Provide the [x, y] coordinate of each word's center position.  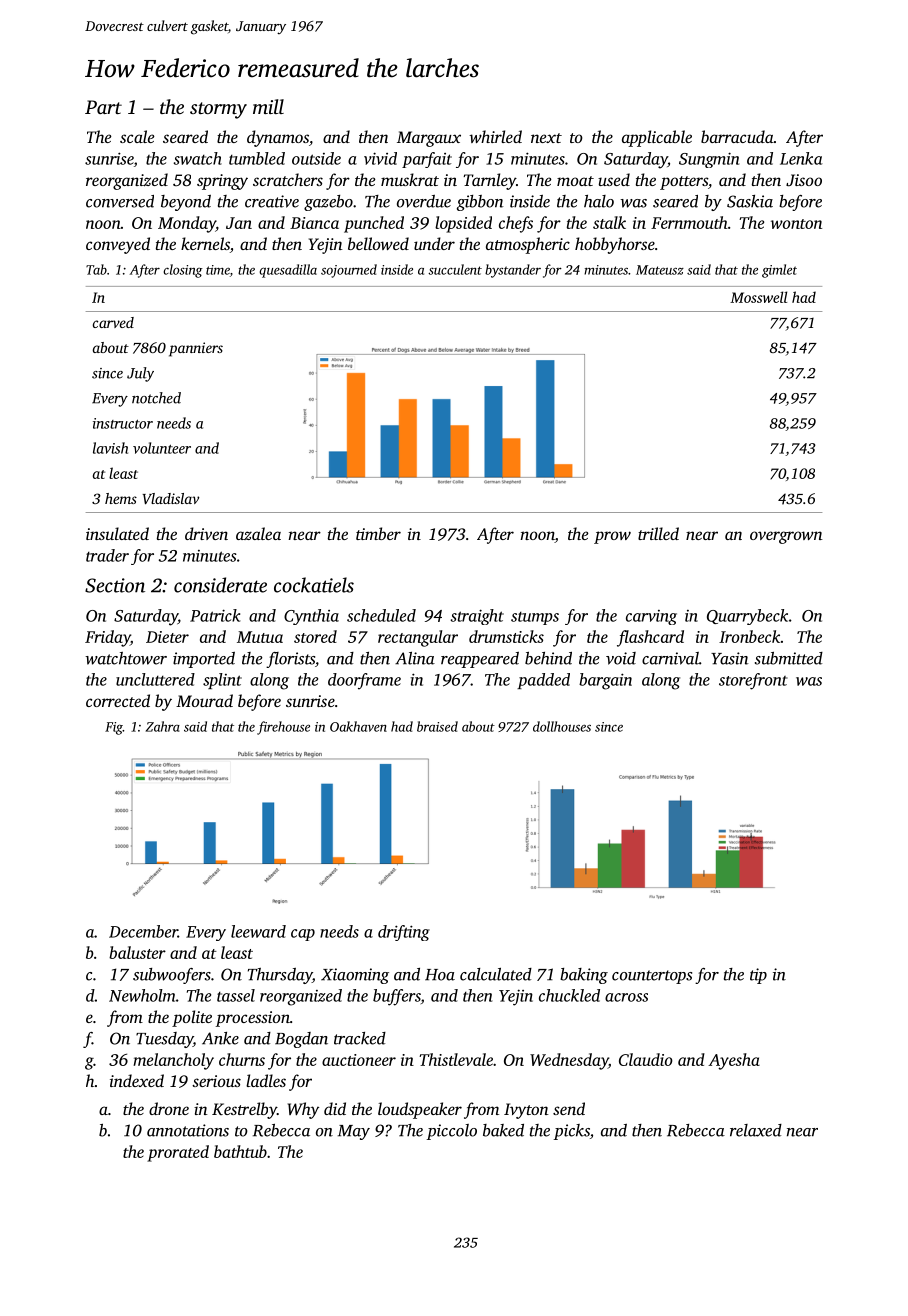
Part [103, 107]
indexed [137, 1080]
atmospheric [528, 245]
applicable [657, 138]
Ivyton [526, 1111]
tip [758, 976]
